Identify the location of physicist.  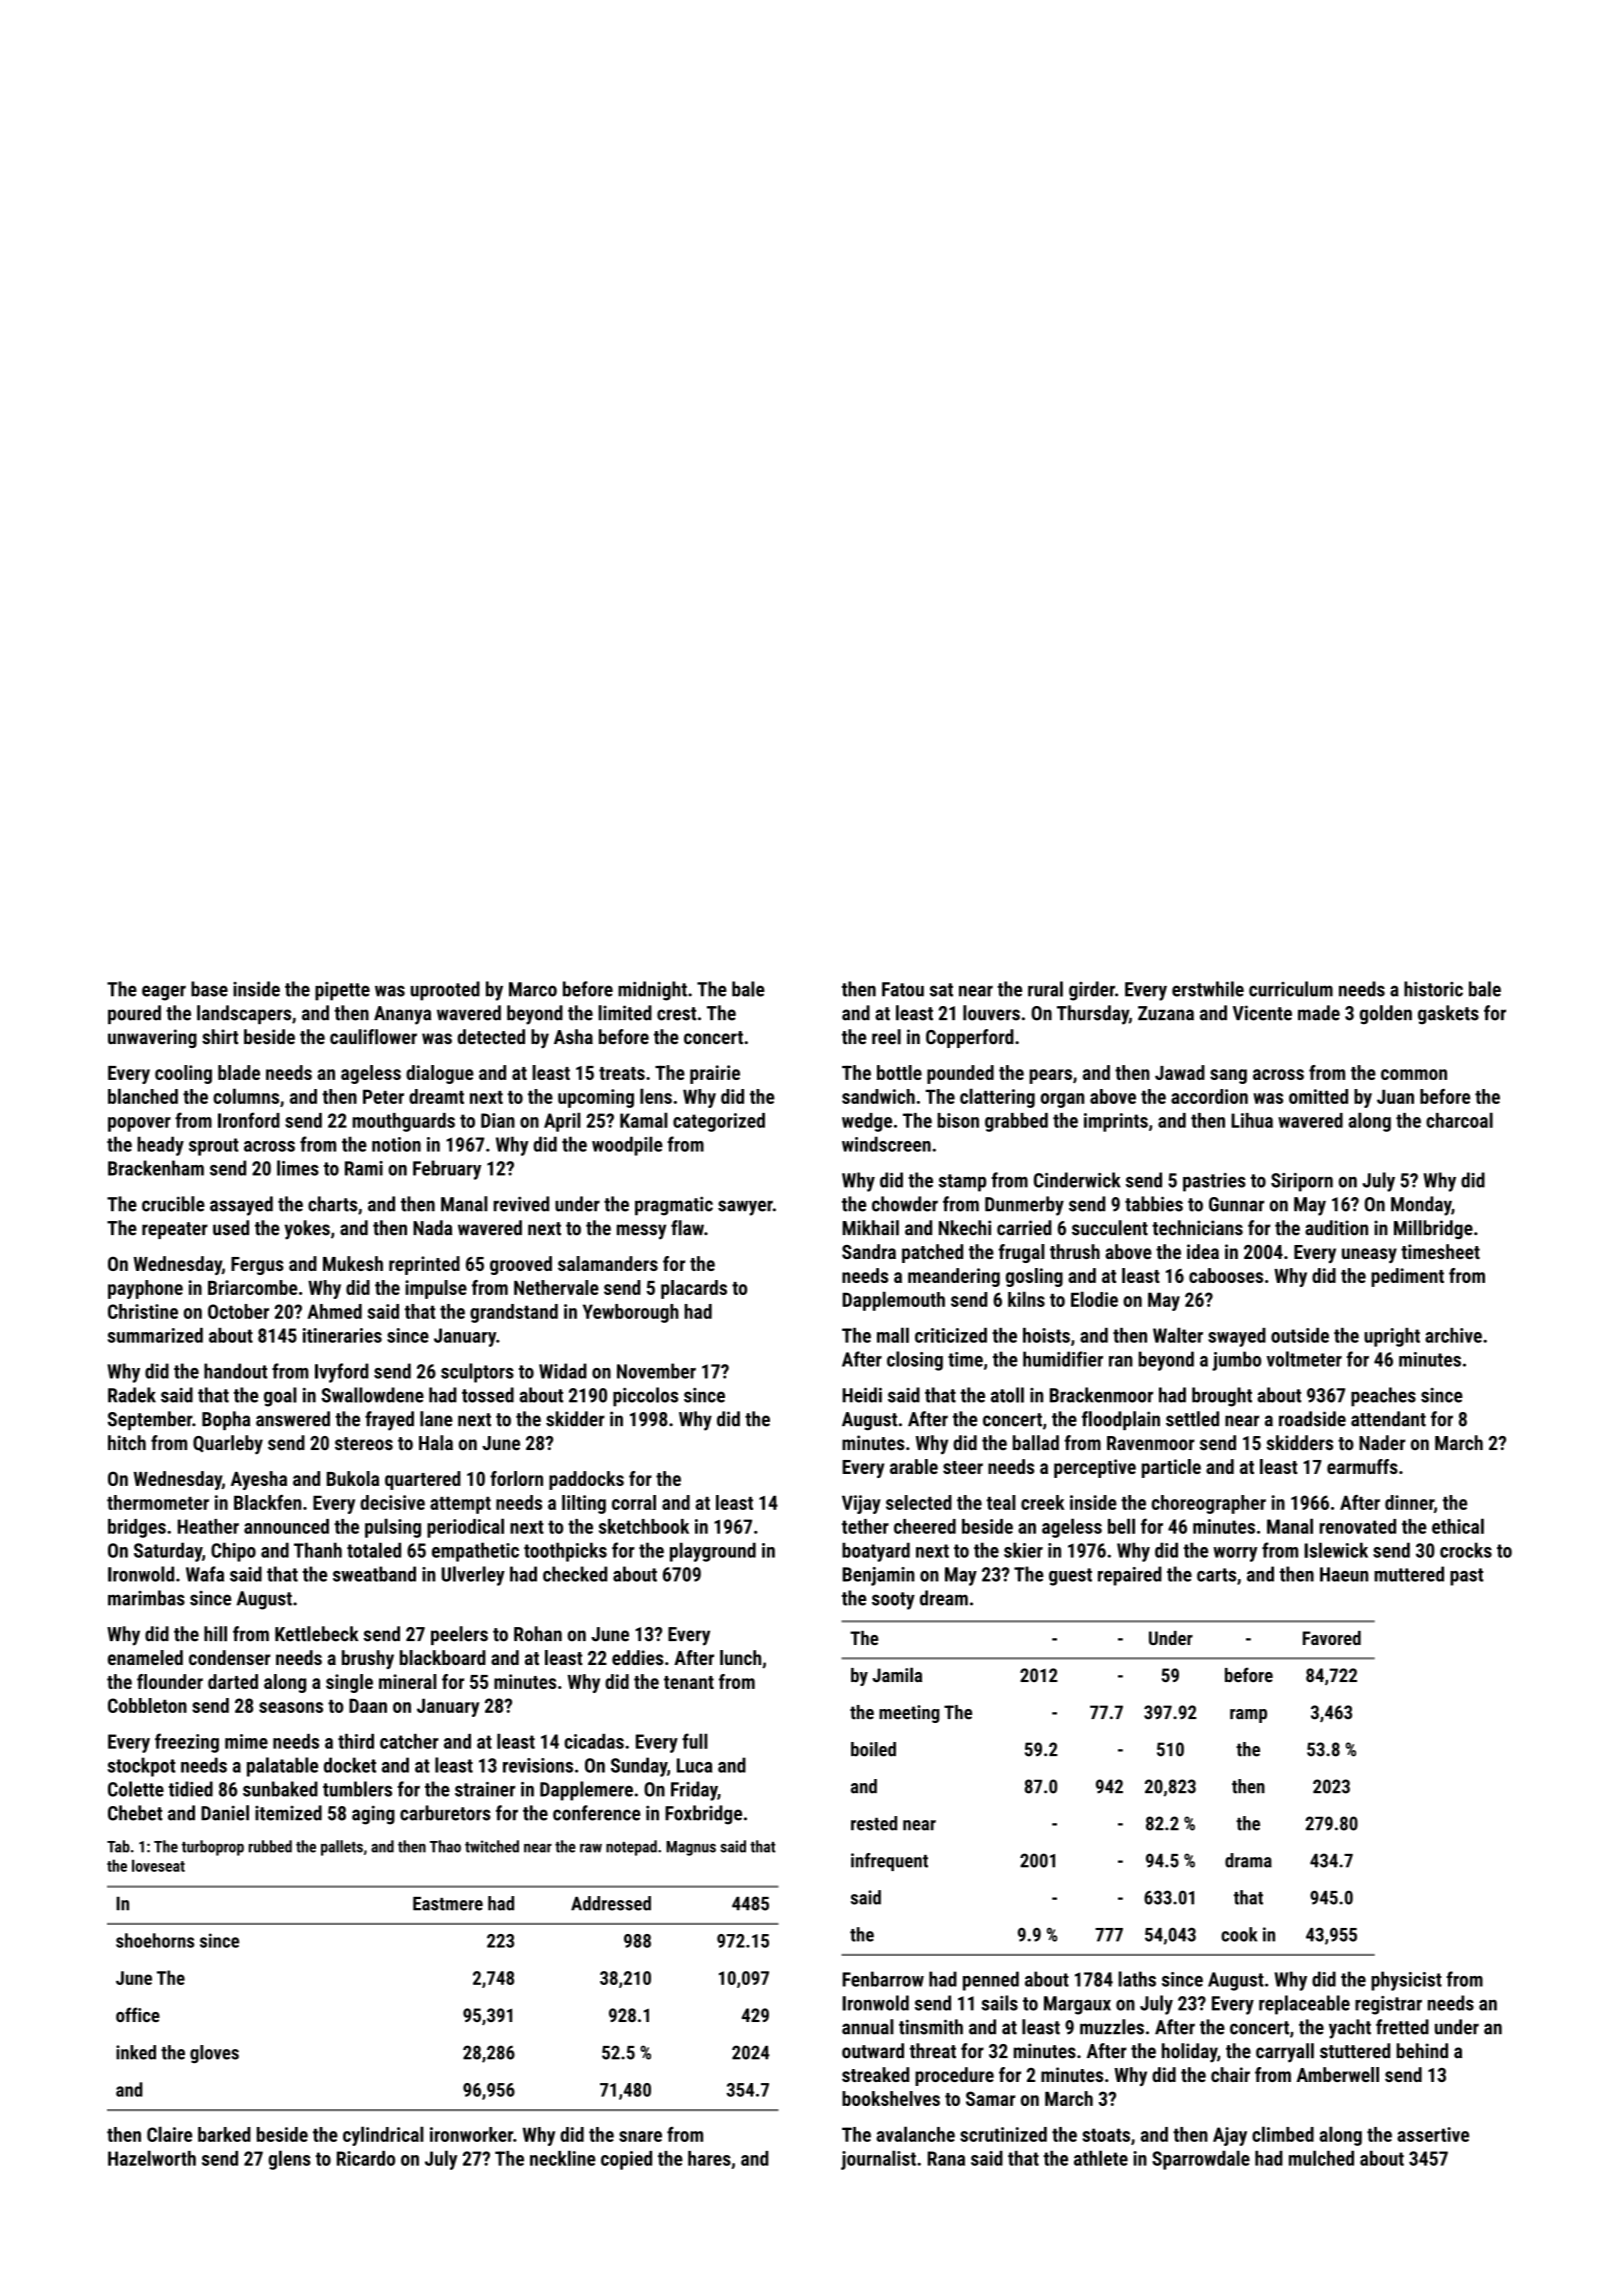
(1406, 1981).
